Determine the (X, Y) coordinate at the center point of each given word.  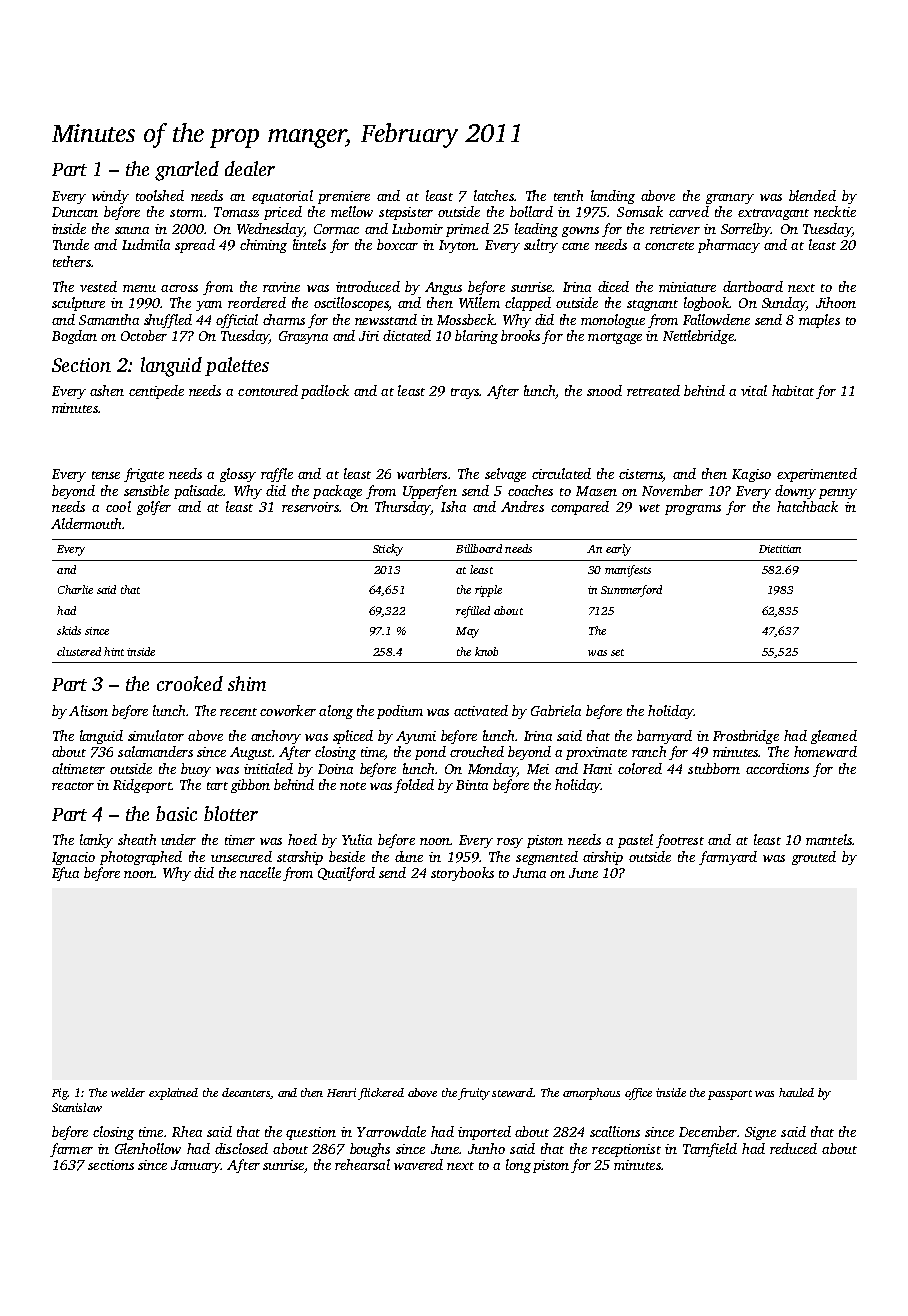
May (467, 632)
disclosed (241, 1148)
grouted (814, 858)
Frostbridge (746, 737)
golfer (154, 508)
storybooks (462, 874)
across (179, 288)
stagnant (652, 305)
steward (513, 1092)
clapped (528, 304)
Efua (65, 874)
